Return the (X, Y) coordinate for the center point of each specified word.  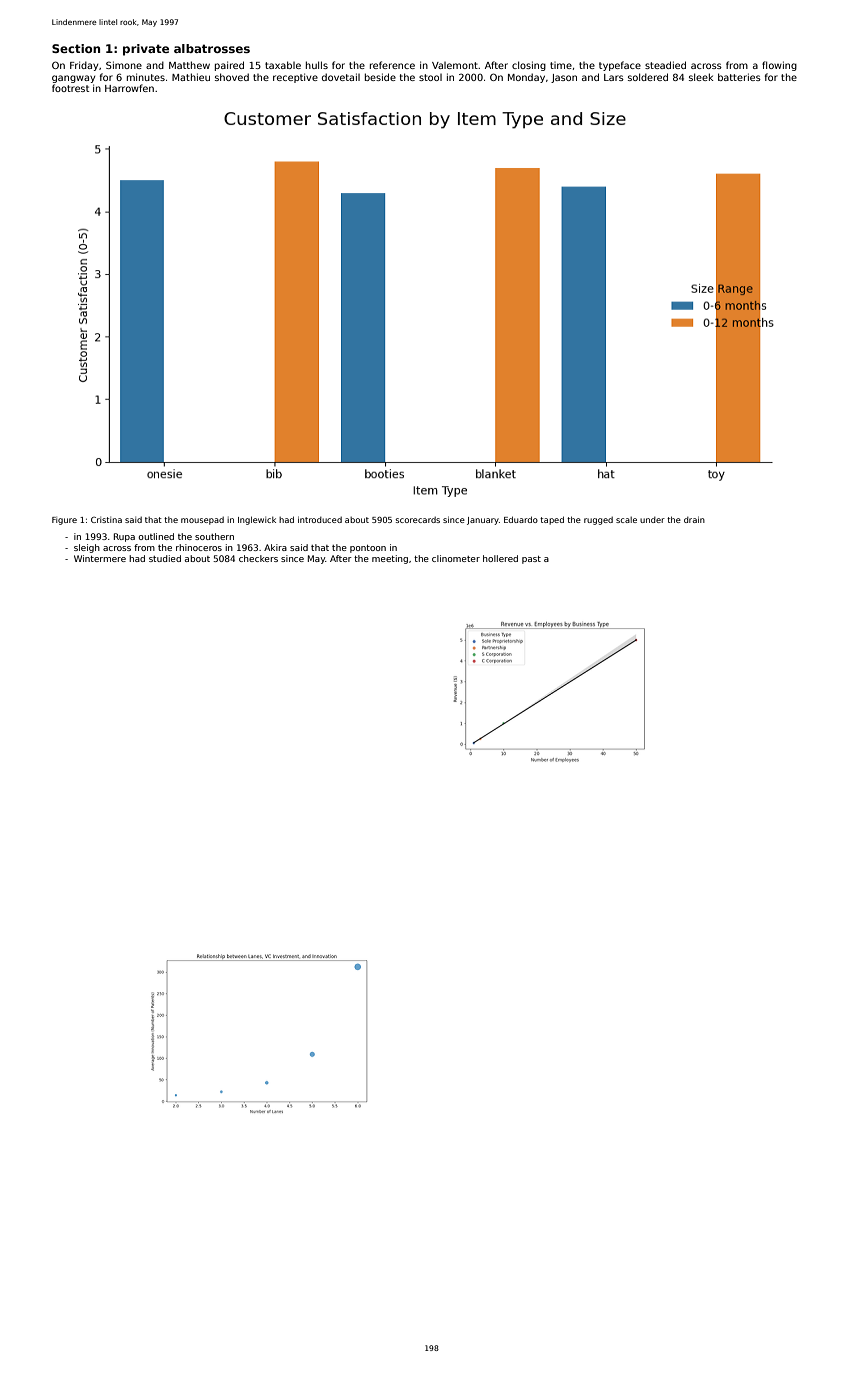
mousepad (202, 521)
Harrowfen (129, 88)
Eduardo (521, 519)
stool (430, 77)
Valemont (455, 65)
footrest (70, 88)
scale (626, 520)
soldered (648, 77)
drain (694, 519)
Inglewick (257, 520)
